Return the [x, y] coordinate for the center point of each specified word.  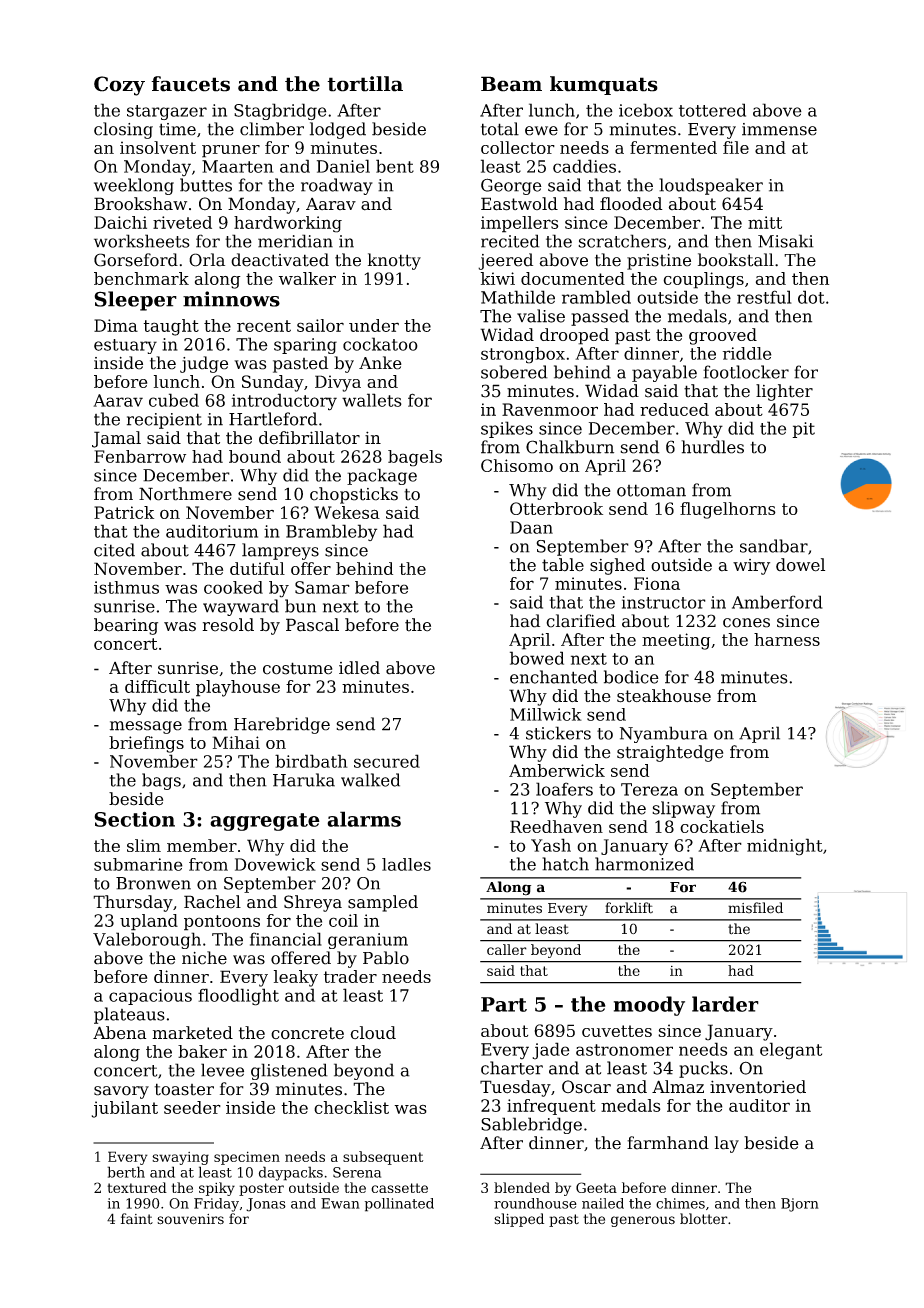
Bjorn [800, 1205]
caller [507, 949]
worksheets [142, 241]
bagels [415, 458]
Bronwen [153, 883]
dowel [800, 565]
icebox [646, 110]
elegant [791, 1051]
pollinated [399, 1205]
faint [137, 1219]
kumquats [604, 85]
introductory [284, 402]
